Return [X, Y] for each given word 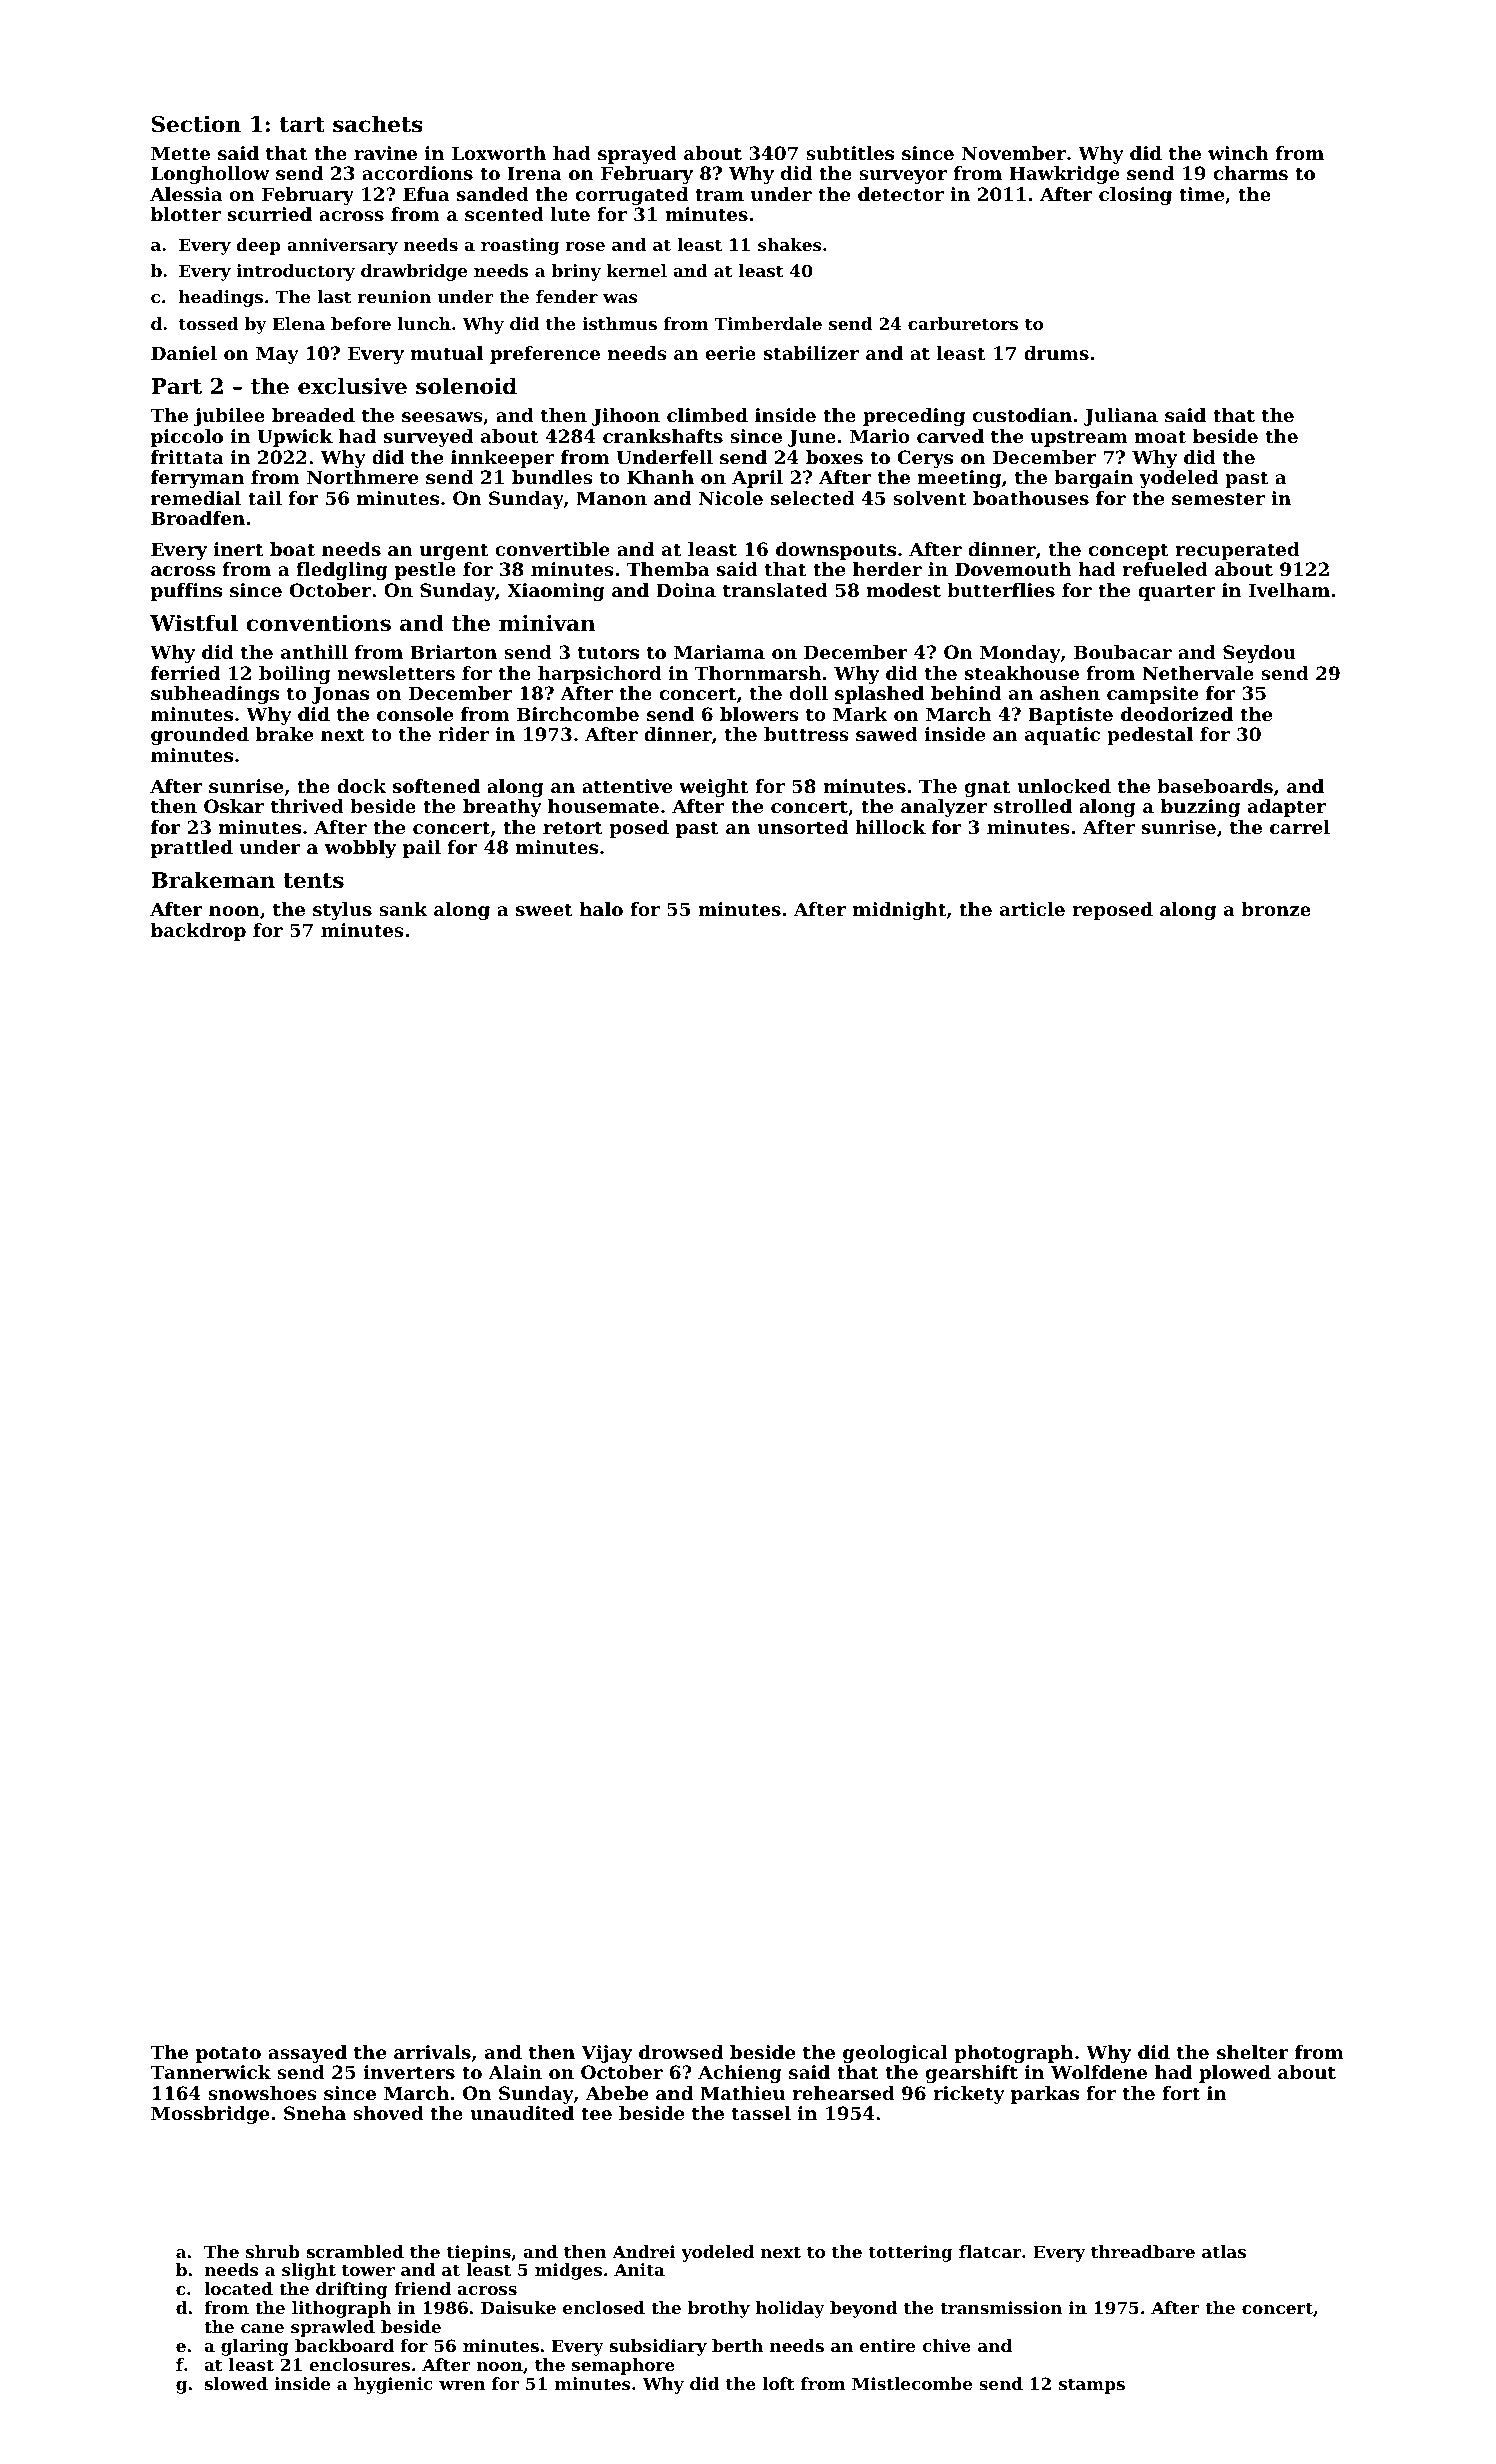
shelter [1253, 2052]
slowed [236, 2383]
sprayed [637, 155]
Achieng [740, 2074]
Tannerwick [210, 2072]
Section [196, 124]
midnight [899, 911]
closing [1135, 196]
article [1032, 909]
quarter [1177, 592]
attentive [627, 786]
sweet [544, 909]
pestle [425, 571]
